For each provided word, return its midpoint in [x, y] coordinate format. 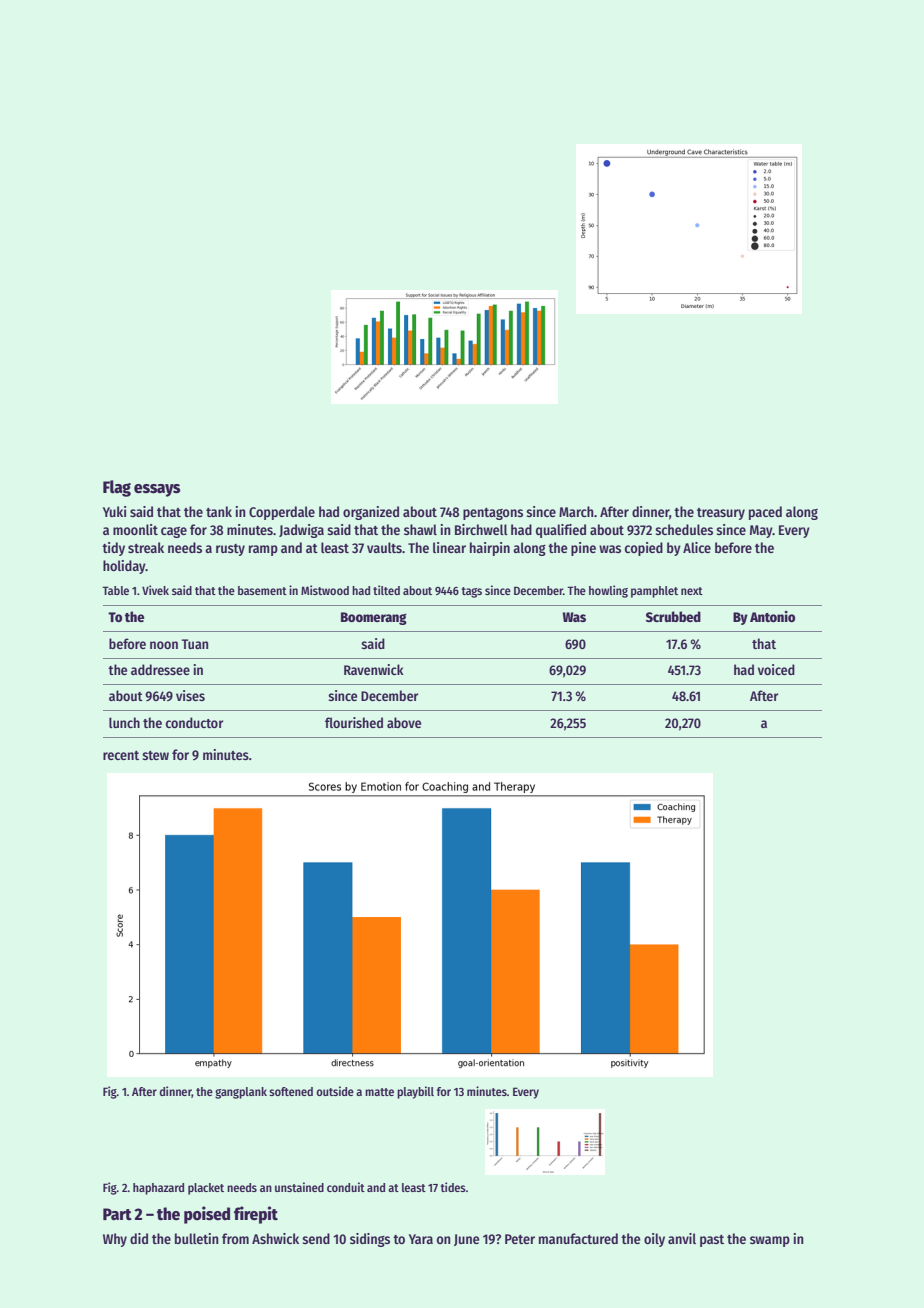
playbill [415, 1092]
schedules [684, 529]
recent [121, 755]
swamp [770, 1241]
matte [379, 1092]
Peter [520, 1239]
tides [453, 1187]
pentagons [493, 514]
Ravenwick [374, 669]
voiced [776, 669]
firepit [256, 1215]
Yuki [114, 511]
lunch [124, 722]
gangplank [241, 1093]
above [404, 722]
